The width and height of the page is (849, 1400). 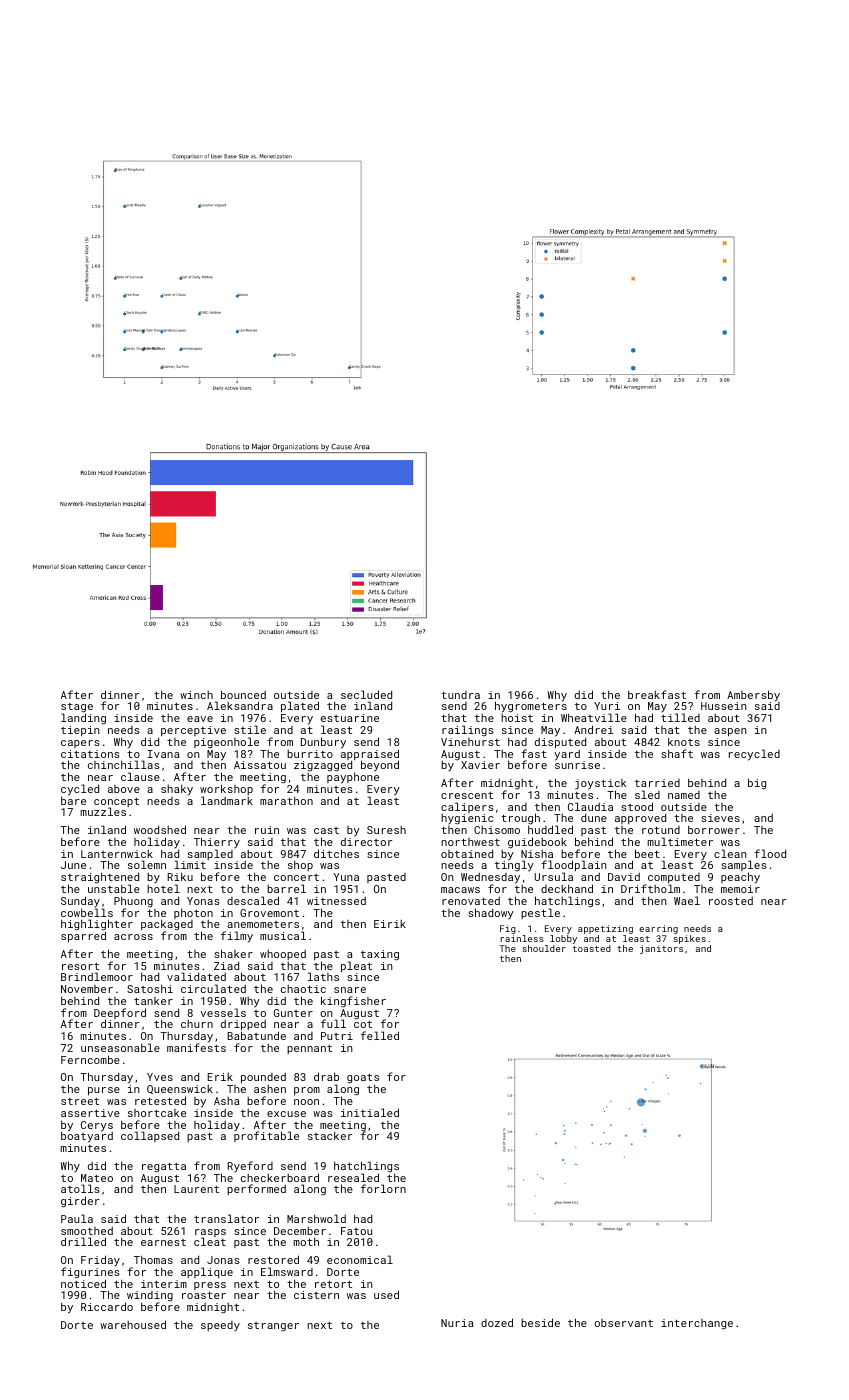 I want to click on Brindlemoor, so click(x=97, y=976).
